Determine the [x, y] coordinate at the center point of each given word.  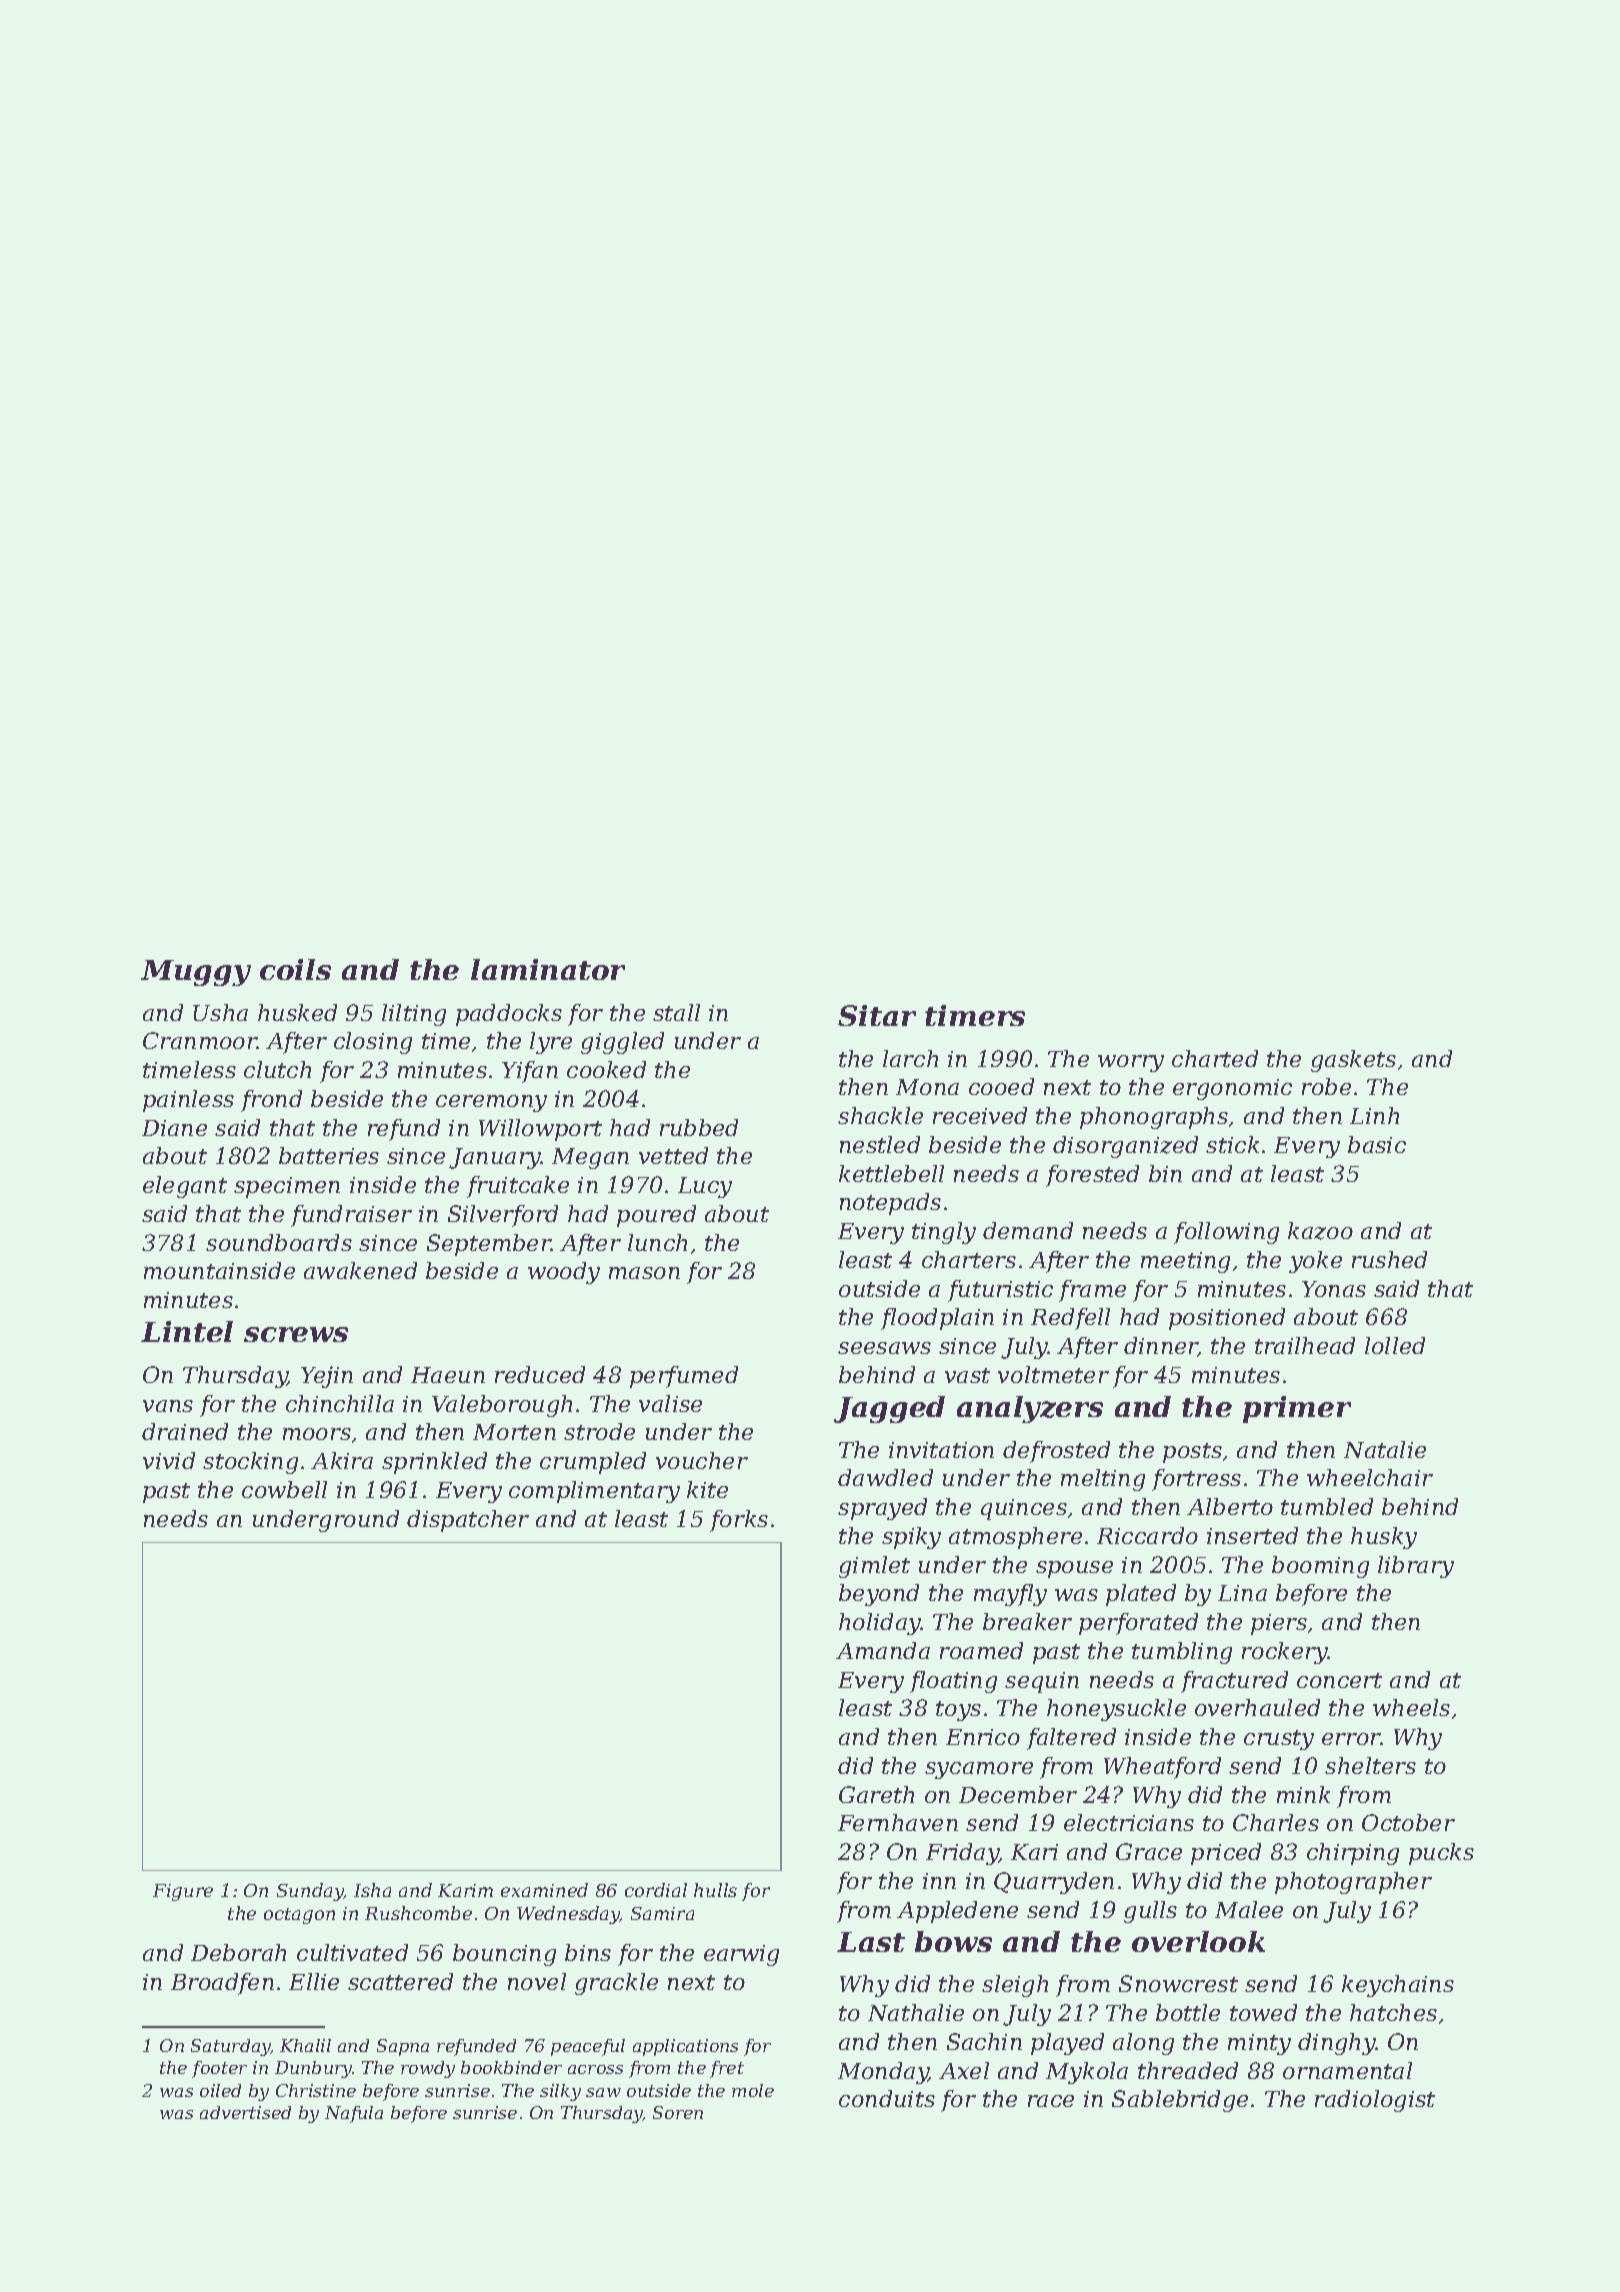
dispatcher [468, 1521]
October [1408, 1822]
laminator [548, 969]
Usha [220, 1012]
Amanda [883, 1650]
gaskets [1353, 1061]
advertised [245, 2112]
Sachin [984, 2041]
